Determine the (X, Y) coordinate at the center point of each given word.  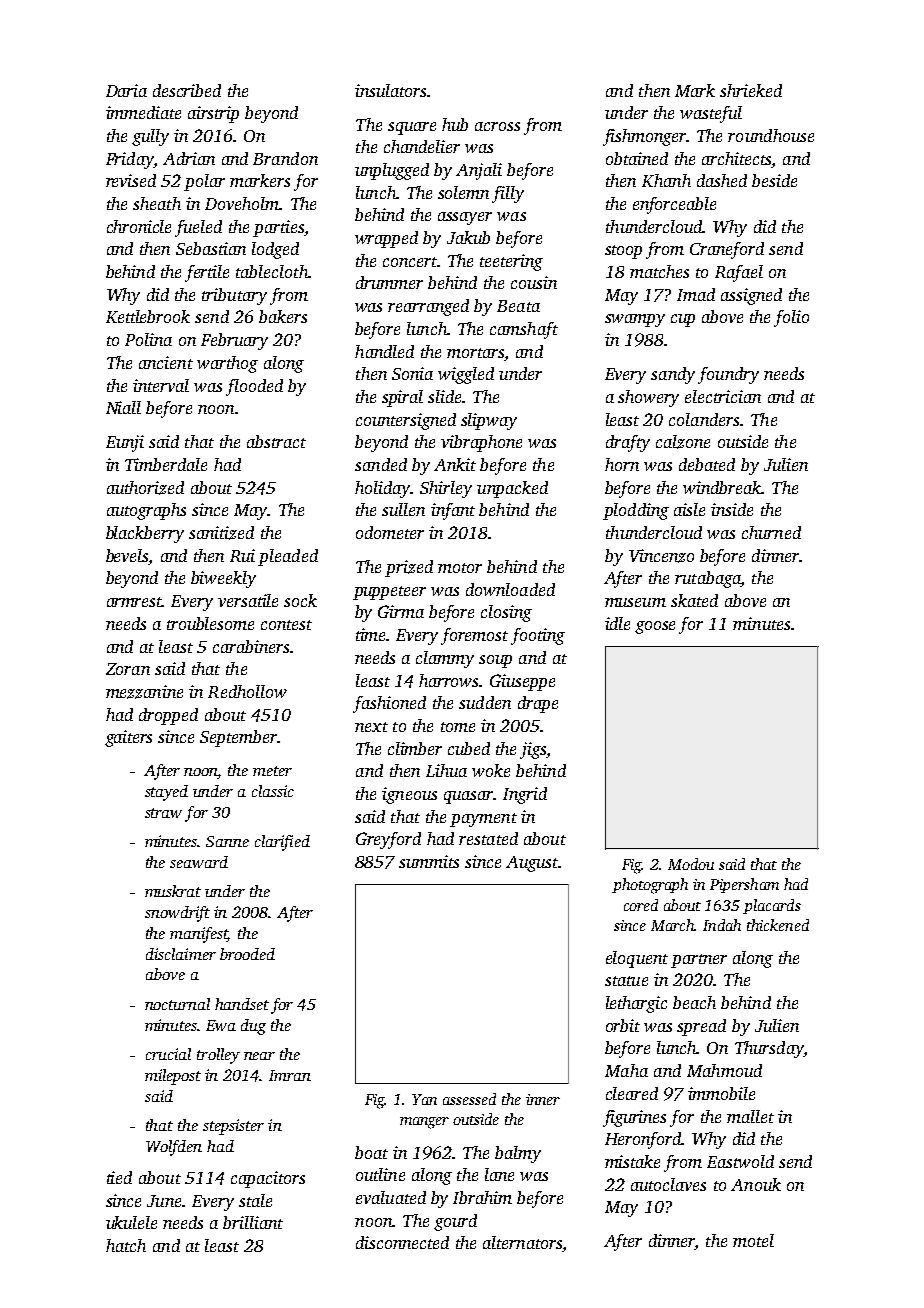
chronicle (139, 226)
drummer (389, 282)
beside (774, 180)
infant (453, 511)
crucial (168, 1054)
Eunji (125, 443)
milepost (173, 1077)
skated (694, 600)
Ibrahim (482, 1197)
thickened (778, 925)
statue (626, 981)
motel (753, 1240)
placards (772, 906)
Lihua (446, 770)
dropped (168, 716)
